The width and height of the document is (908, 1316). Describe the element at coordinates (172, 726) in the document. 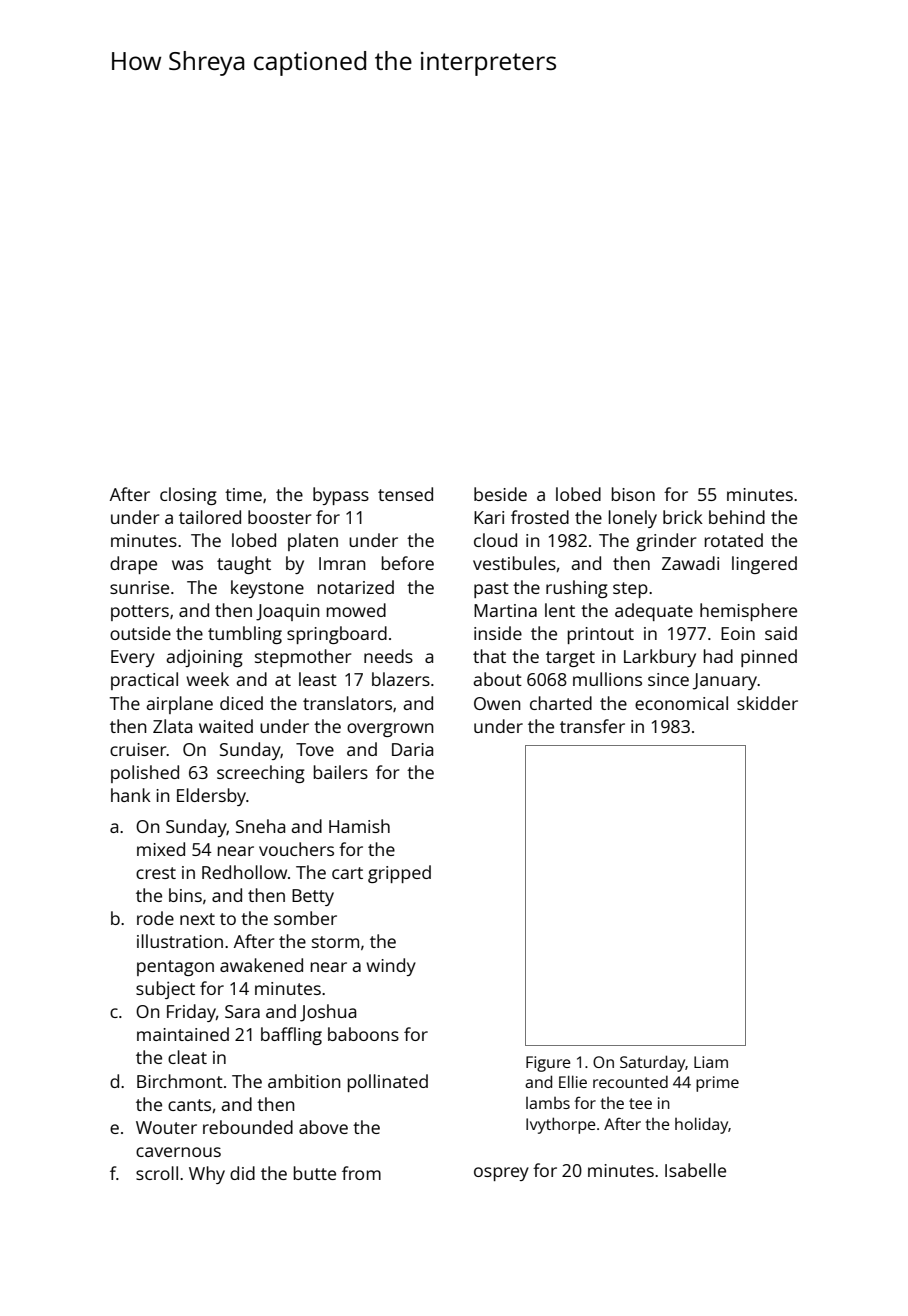

I see `Zlata` at that location.
